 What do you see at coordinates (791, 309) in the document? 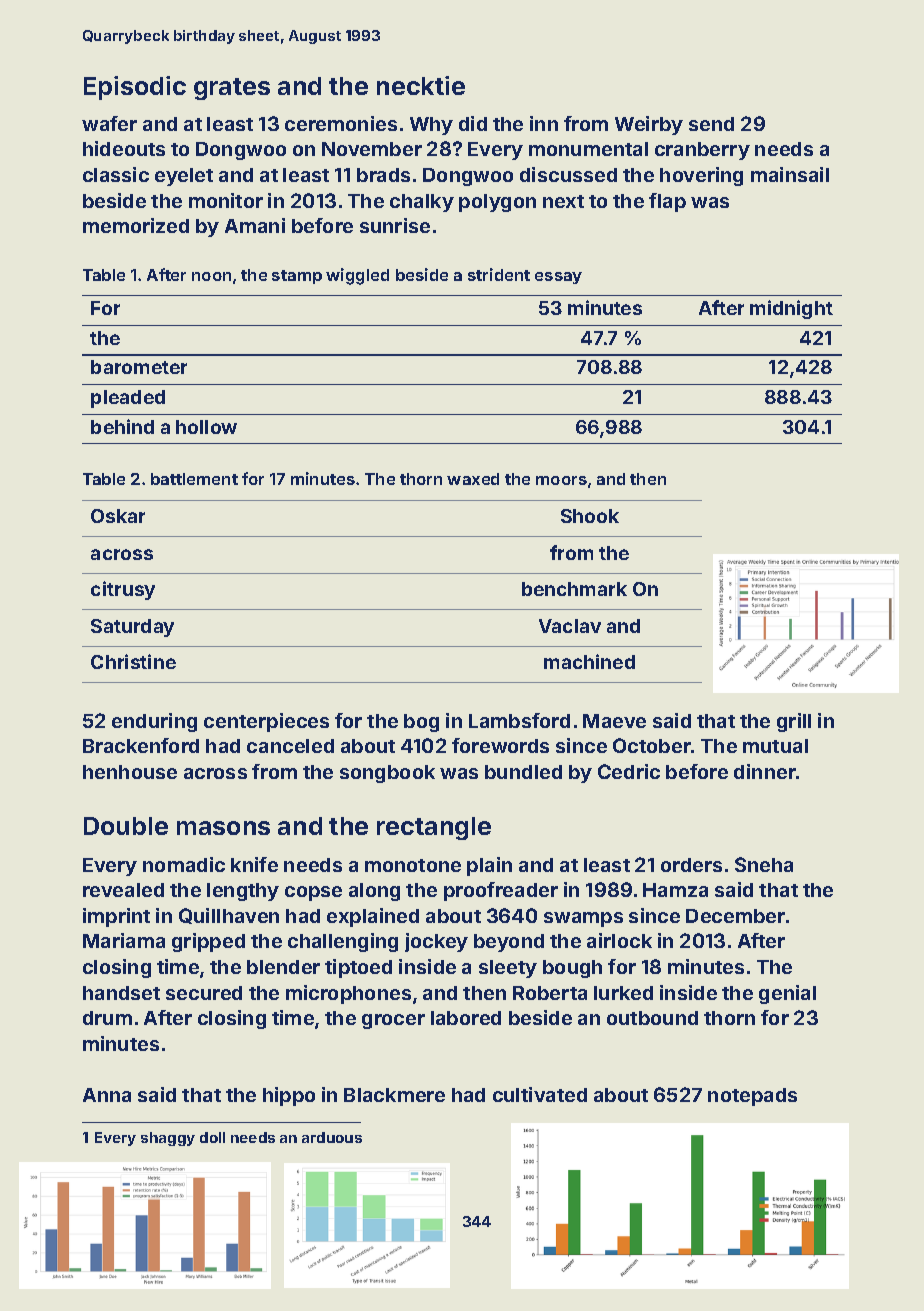
I see `midnight` at bounding box center [791, 309].
